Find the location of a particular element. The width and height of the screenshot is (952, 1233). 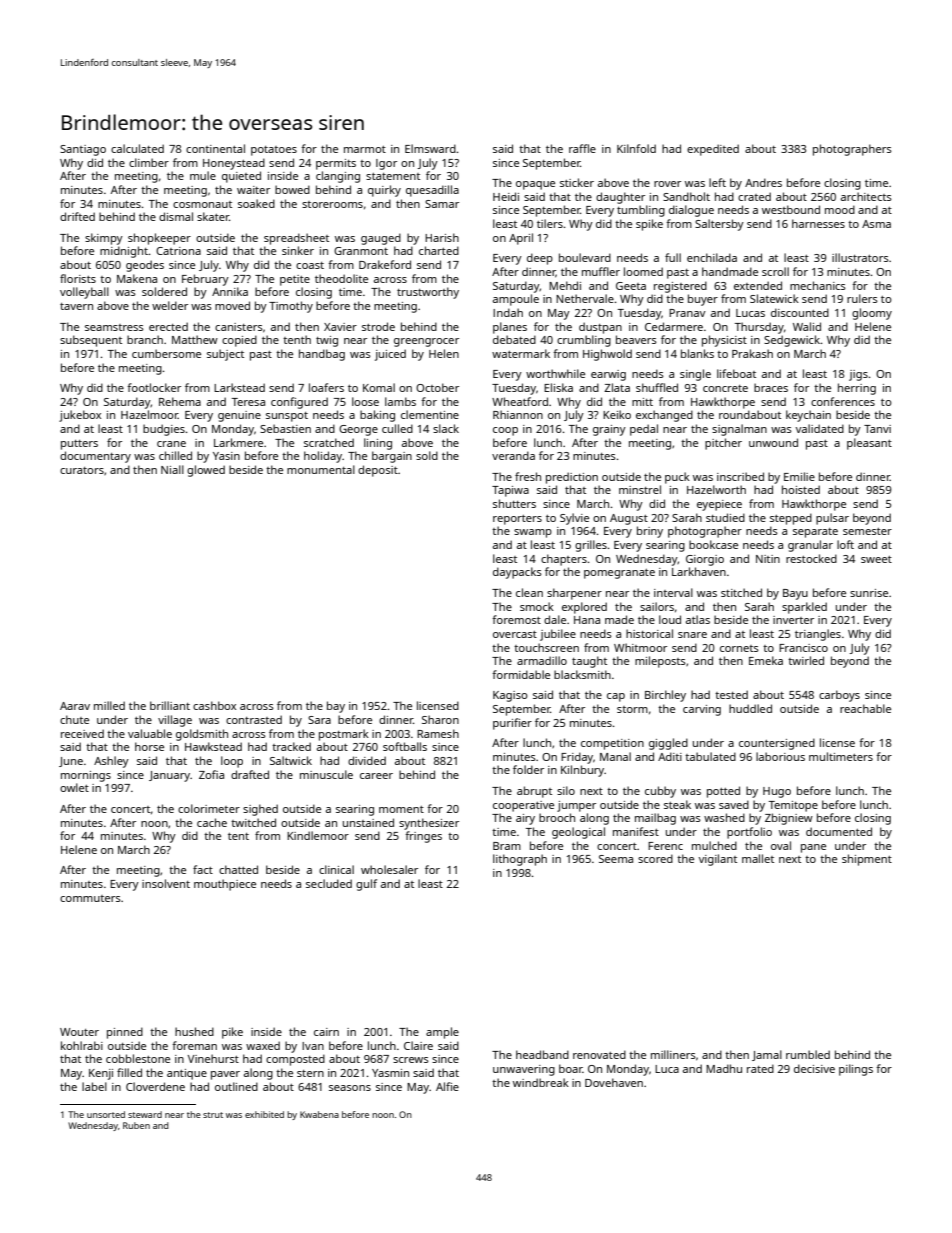

Kagiso is located at coordinates (510, 696).
